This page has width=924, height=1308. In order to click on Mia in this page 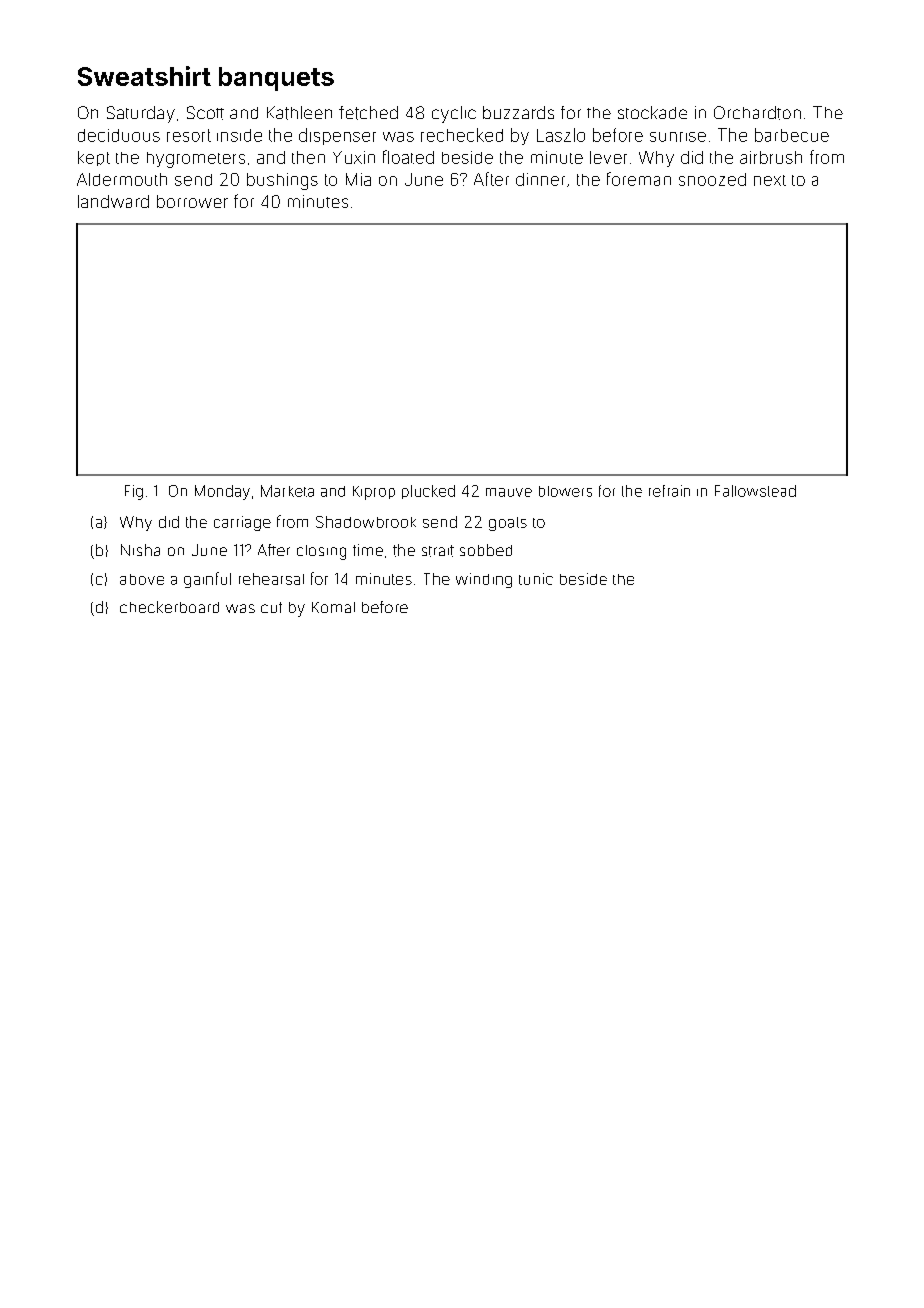, I will do `click(358, 179)`.
